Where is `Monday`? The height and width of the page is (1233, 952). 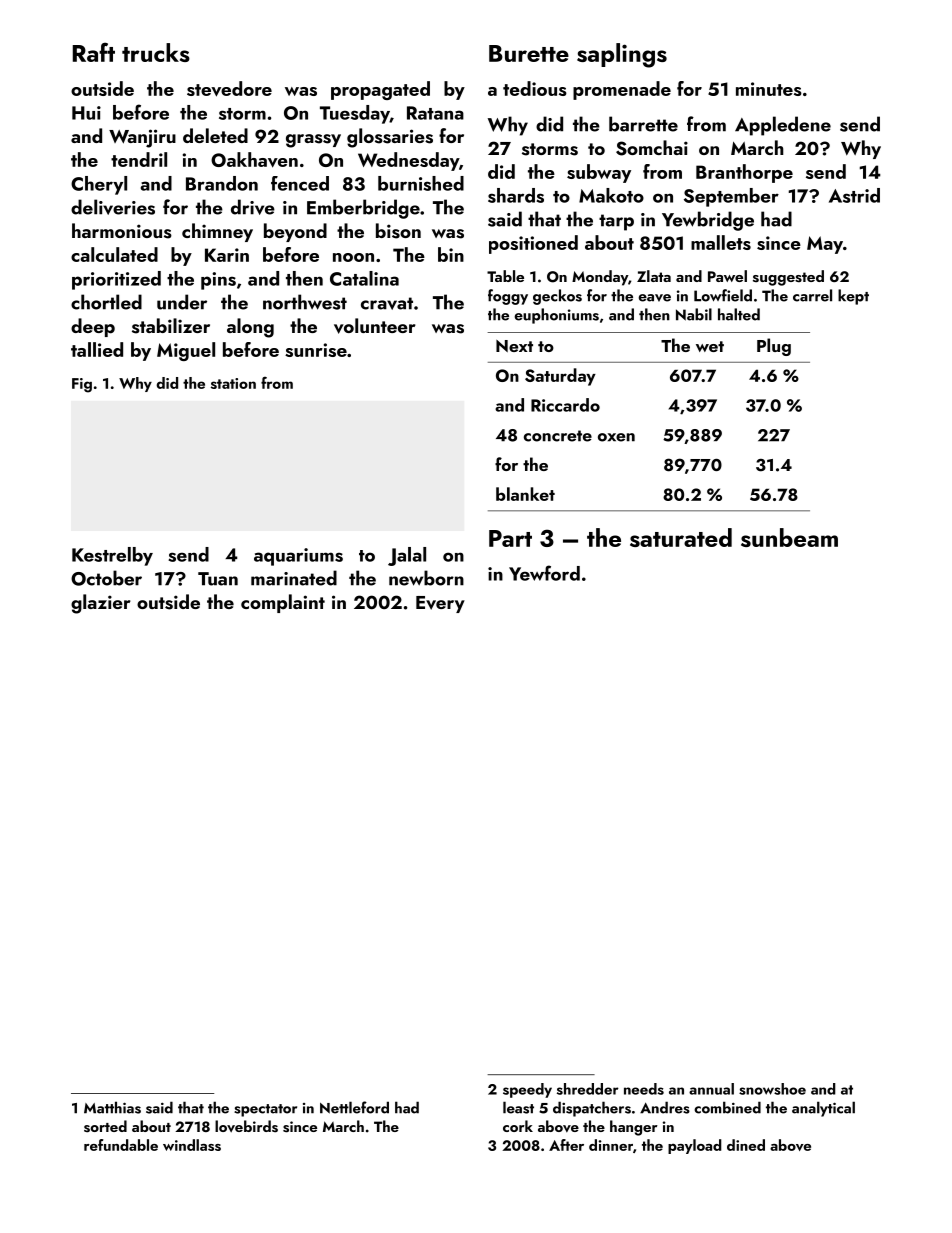
Monday is located at coordinates (600, 278).
